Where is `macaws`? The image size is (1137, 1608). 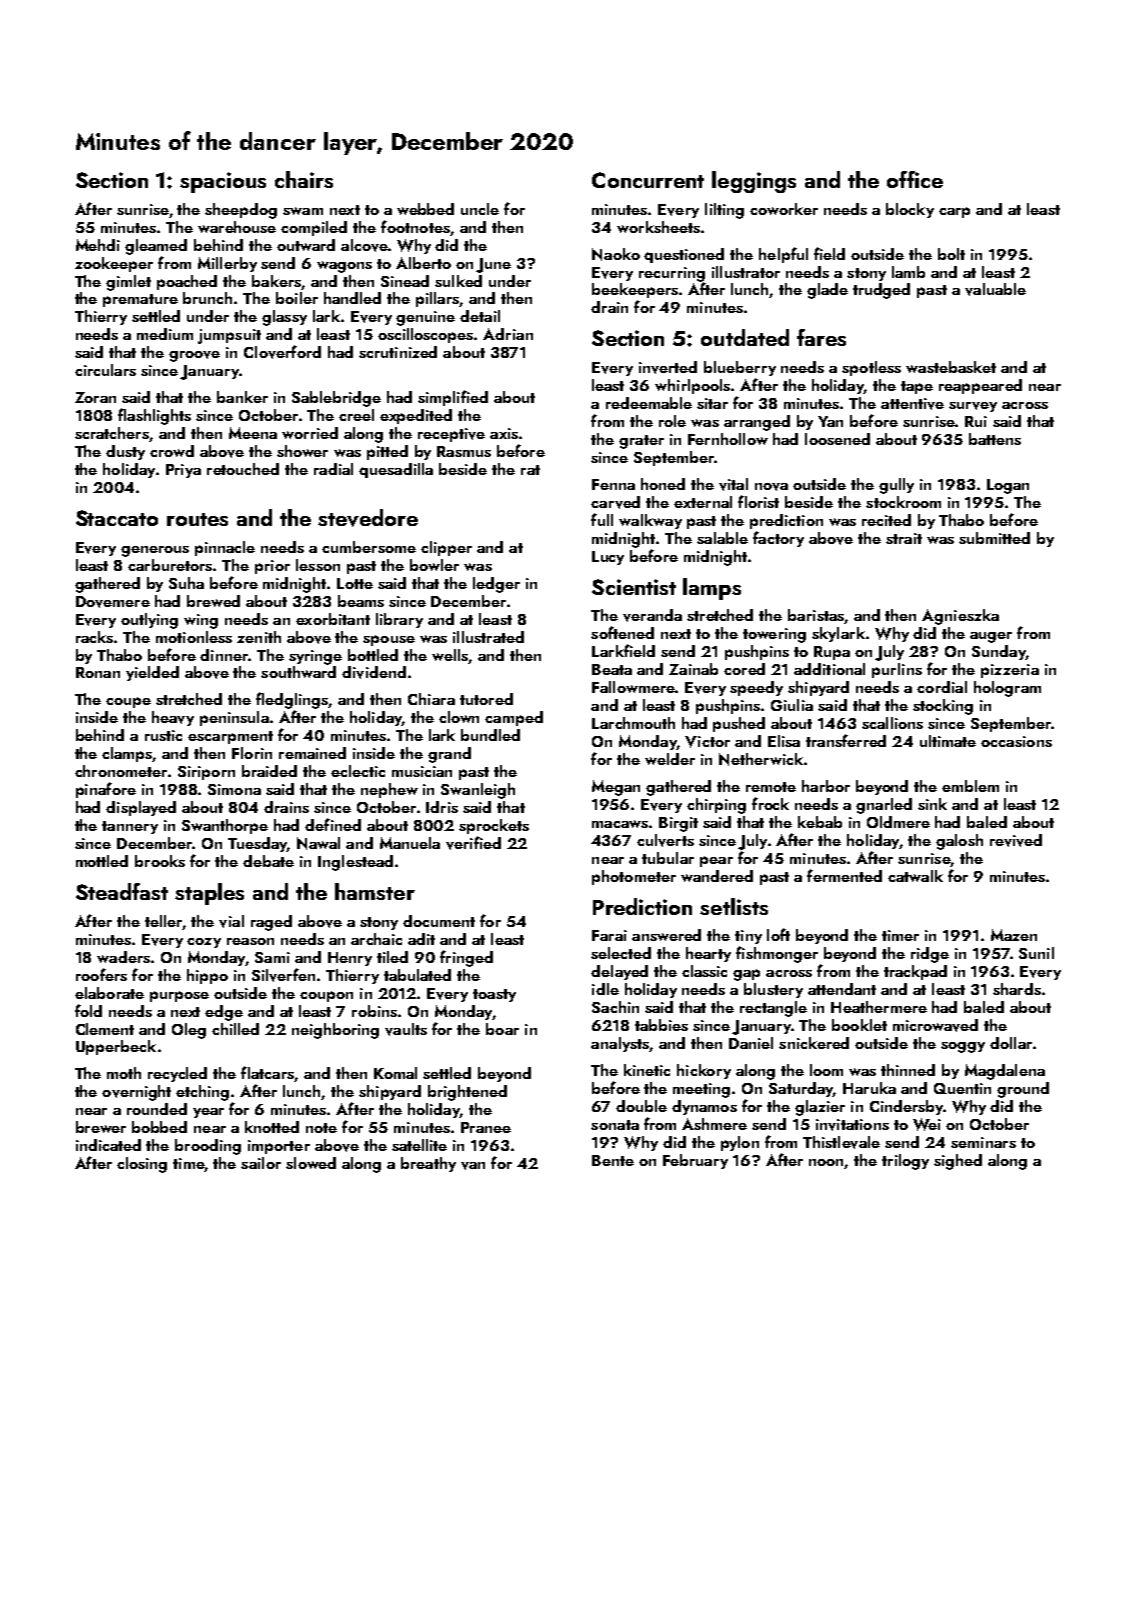
macaws is located at coordinates (620, 824).
